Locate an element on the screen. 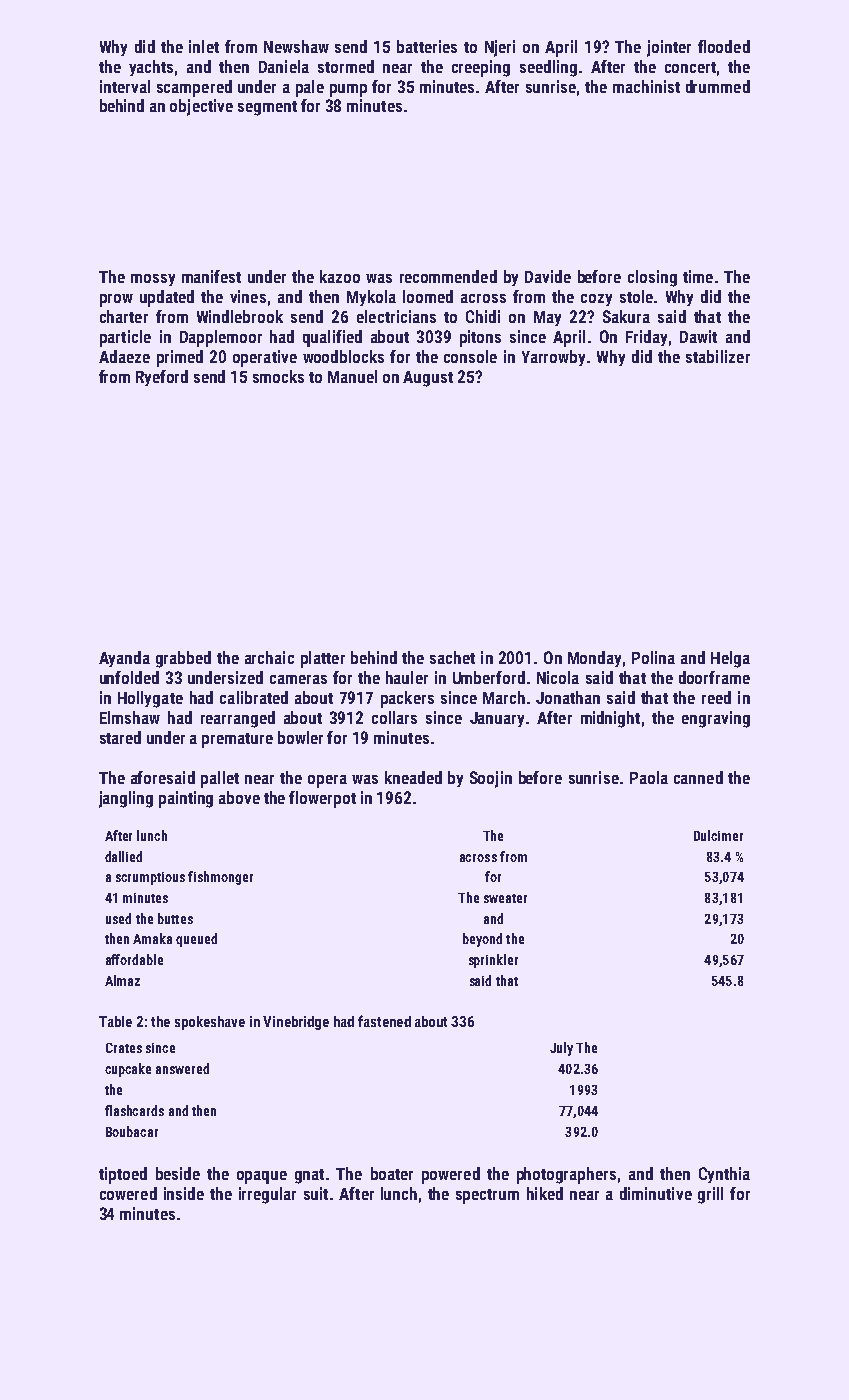 This screenshot has width=849, height=1400. updated is located at coordinates (167, 298).
